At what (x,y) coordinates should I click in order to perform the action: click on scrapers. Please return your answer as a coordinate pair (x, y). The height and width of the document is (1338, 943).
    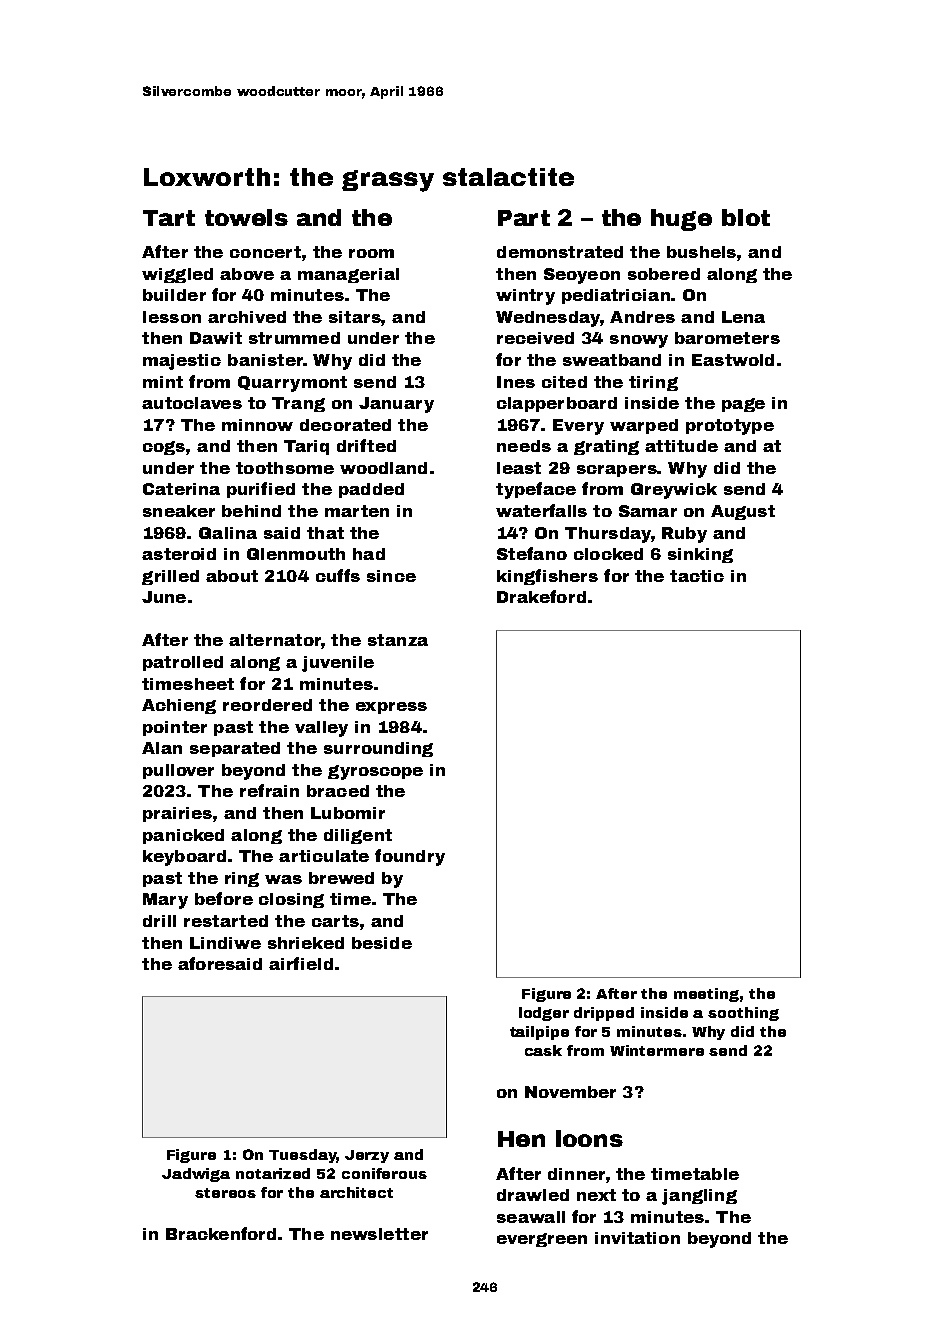
    Looking at the image, I should click on (617, 471).
